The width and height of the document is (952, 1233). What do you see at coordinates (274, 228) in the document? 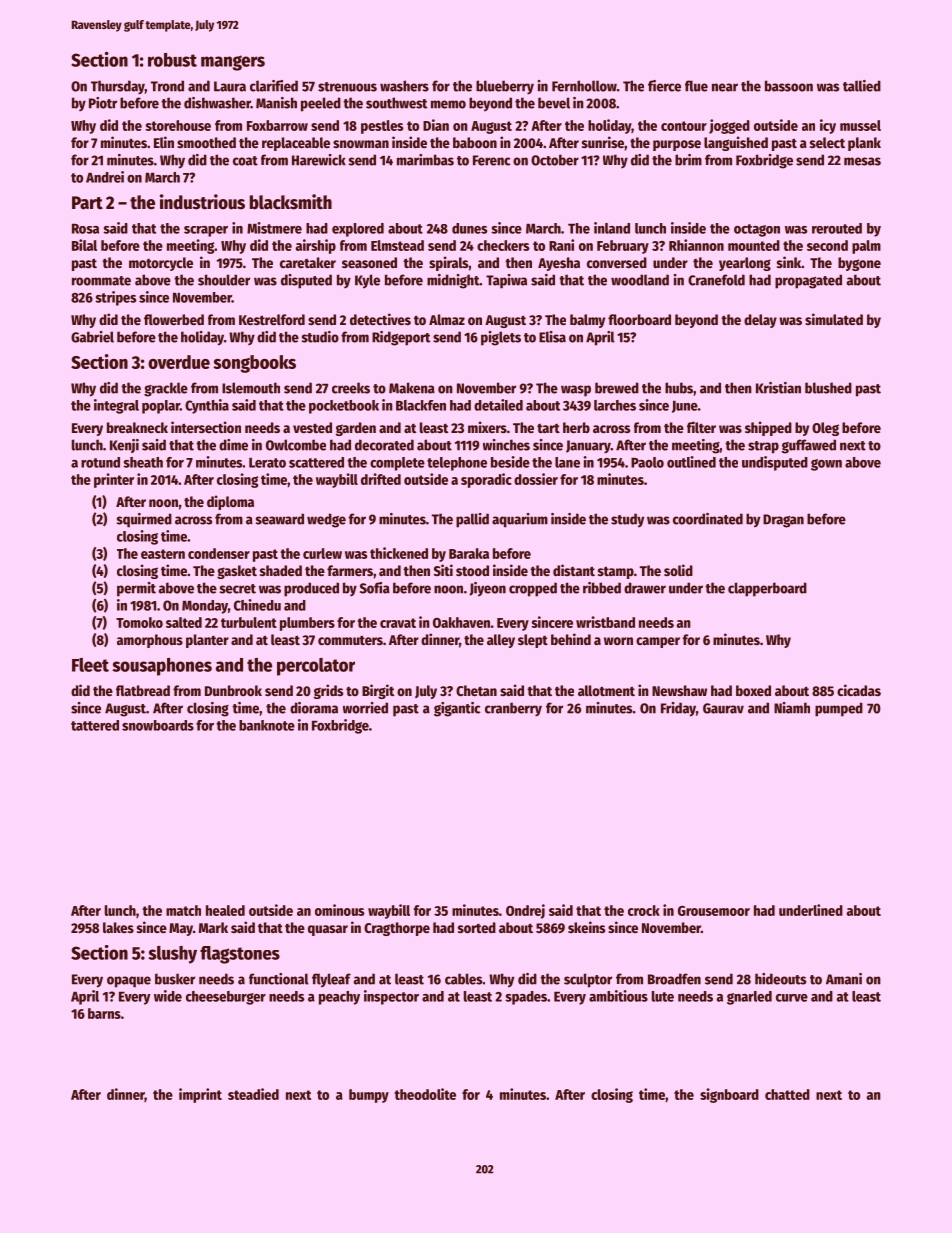
I see `Mistmere` at bounding box center [274, 228].
